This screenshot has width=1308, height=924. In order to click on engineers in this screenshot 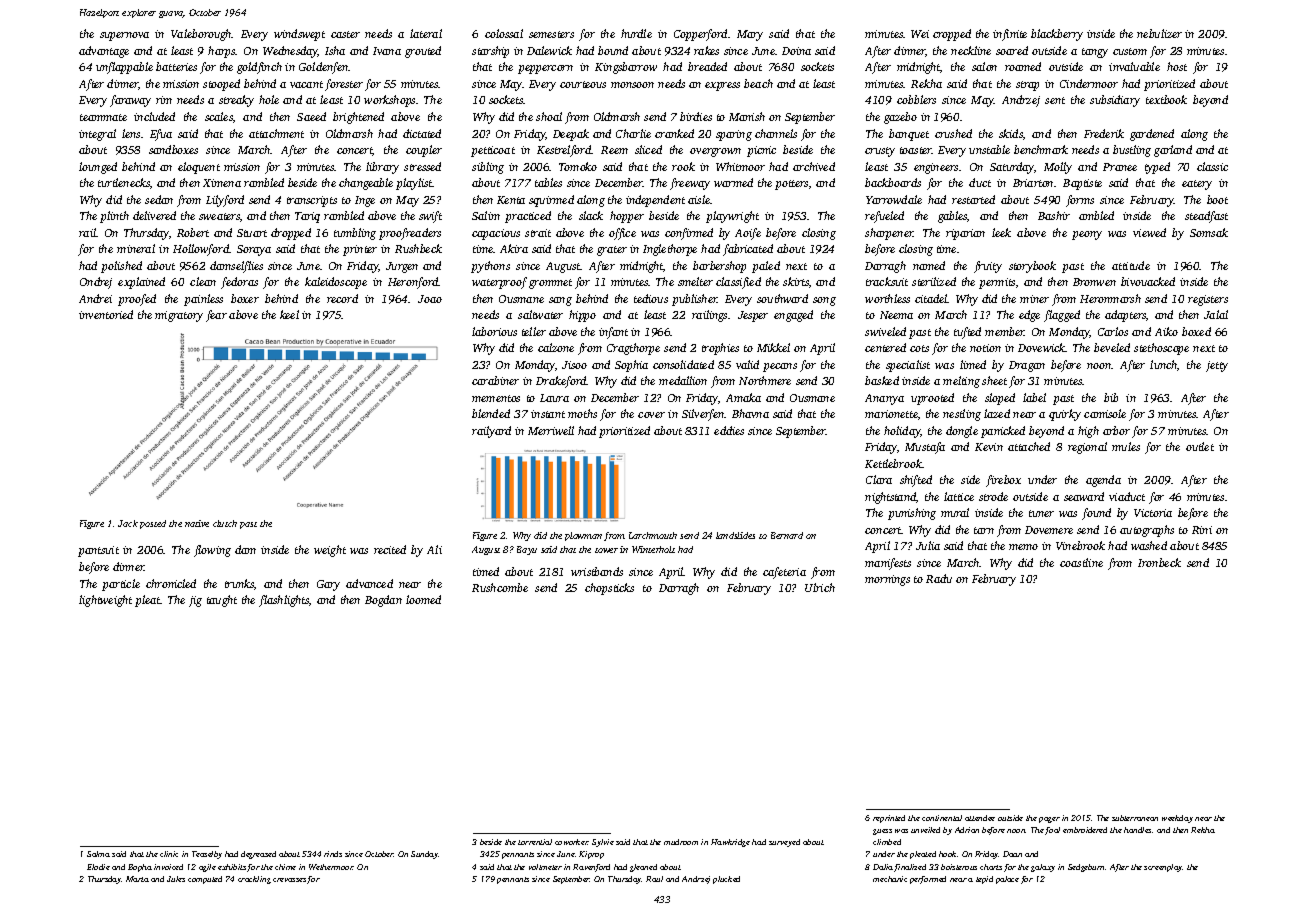, I will do `click(936, 168)`.
